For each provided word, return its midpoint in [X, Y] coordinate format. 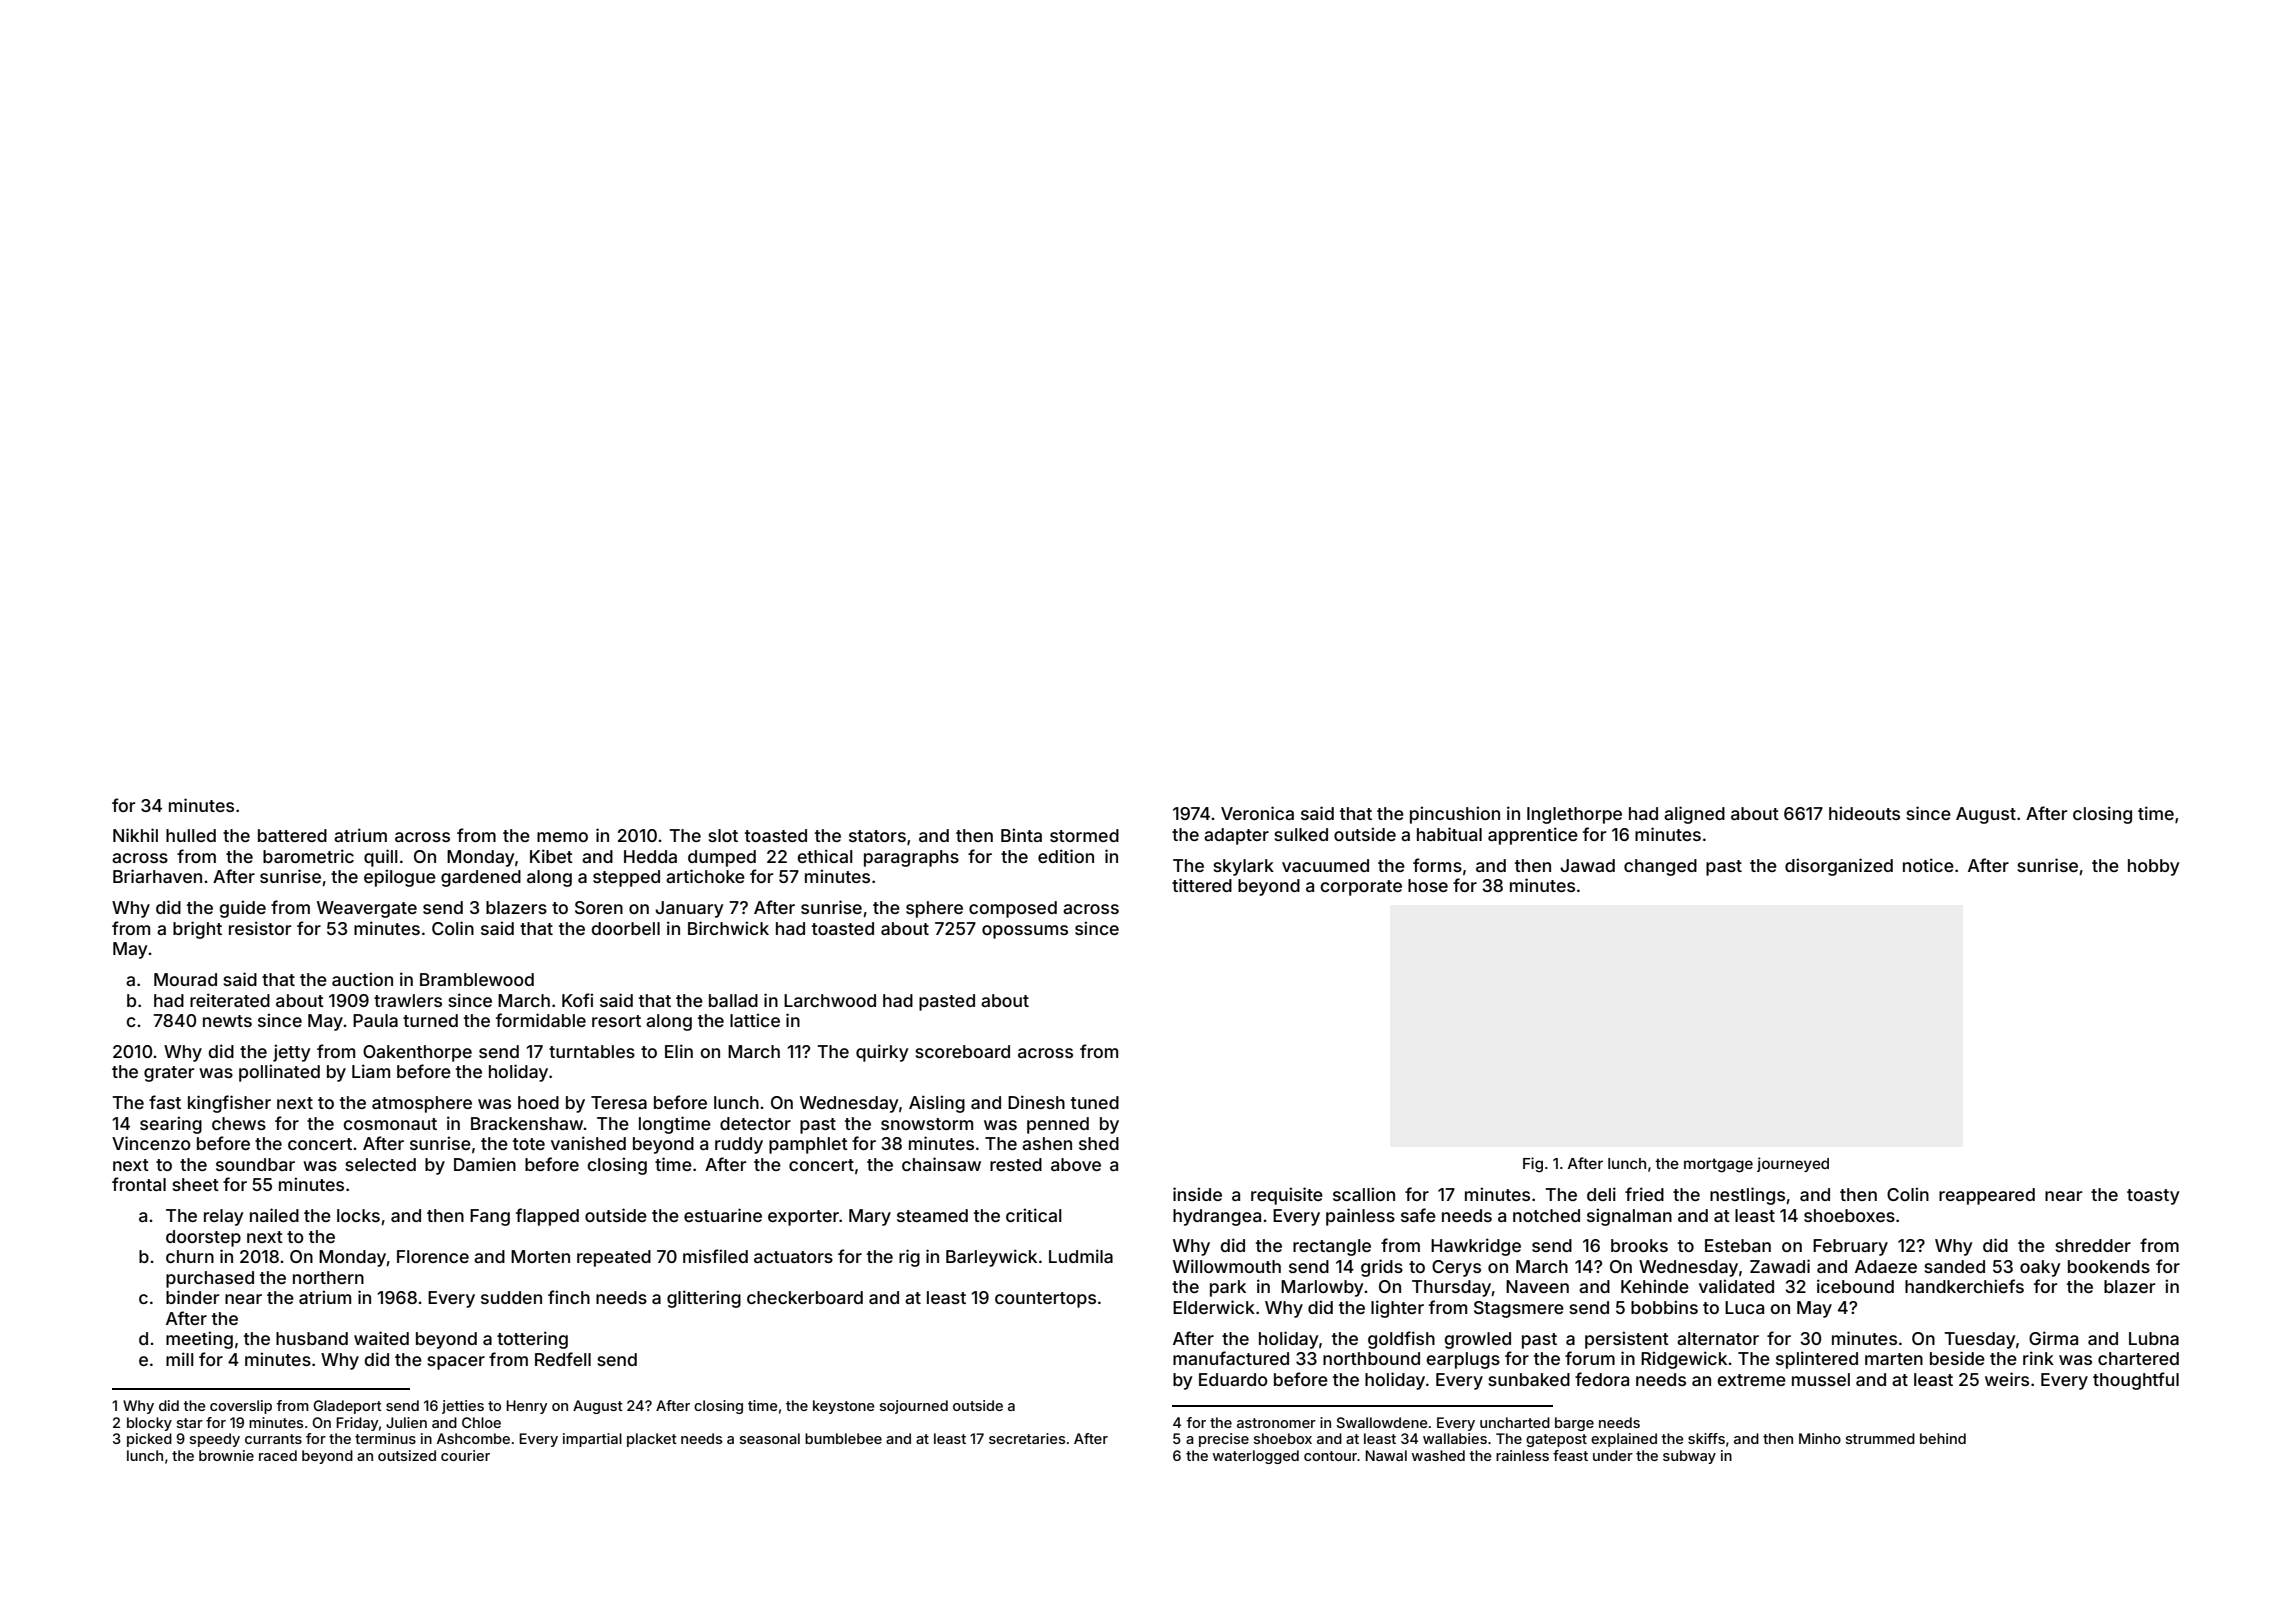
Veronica [1257, 813]
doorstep [203, 1238]
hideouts [1864, 813]
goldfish [1401, 1340]
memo [562, 837]
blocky [149, 1424]
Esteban [1738, 1245]
